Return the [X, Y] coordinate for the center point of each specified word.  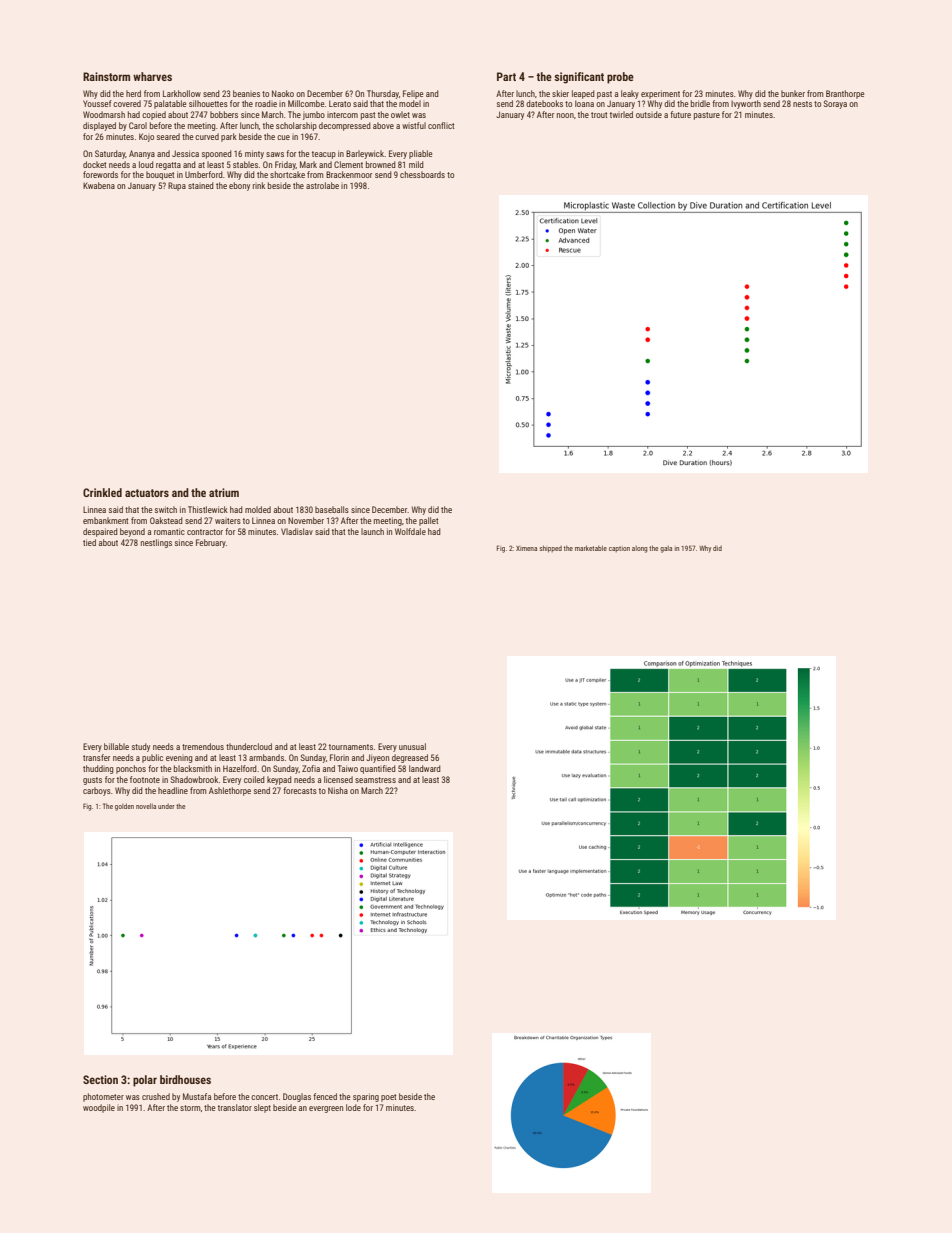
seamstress [375, 780]
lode [353, 1107]
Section [100, 1079]
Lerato [340, 103]
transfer [96, 757]
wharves [152, 76]
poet [388, 1098]
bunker [793, 93]
